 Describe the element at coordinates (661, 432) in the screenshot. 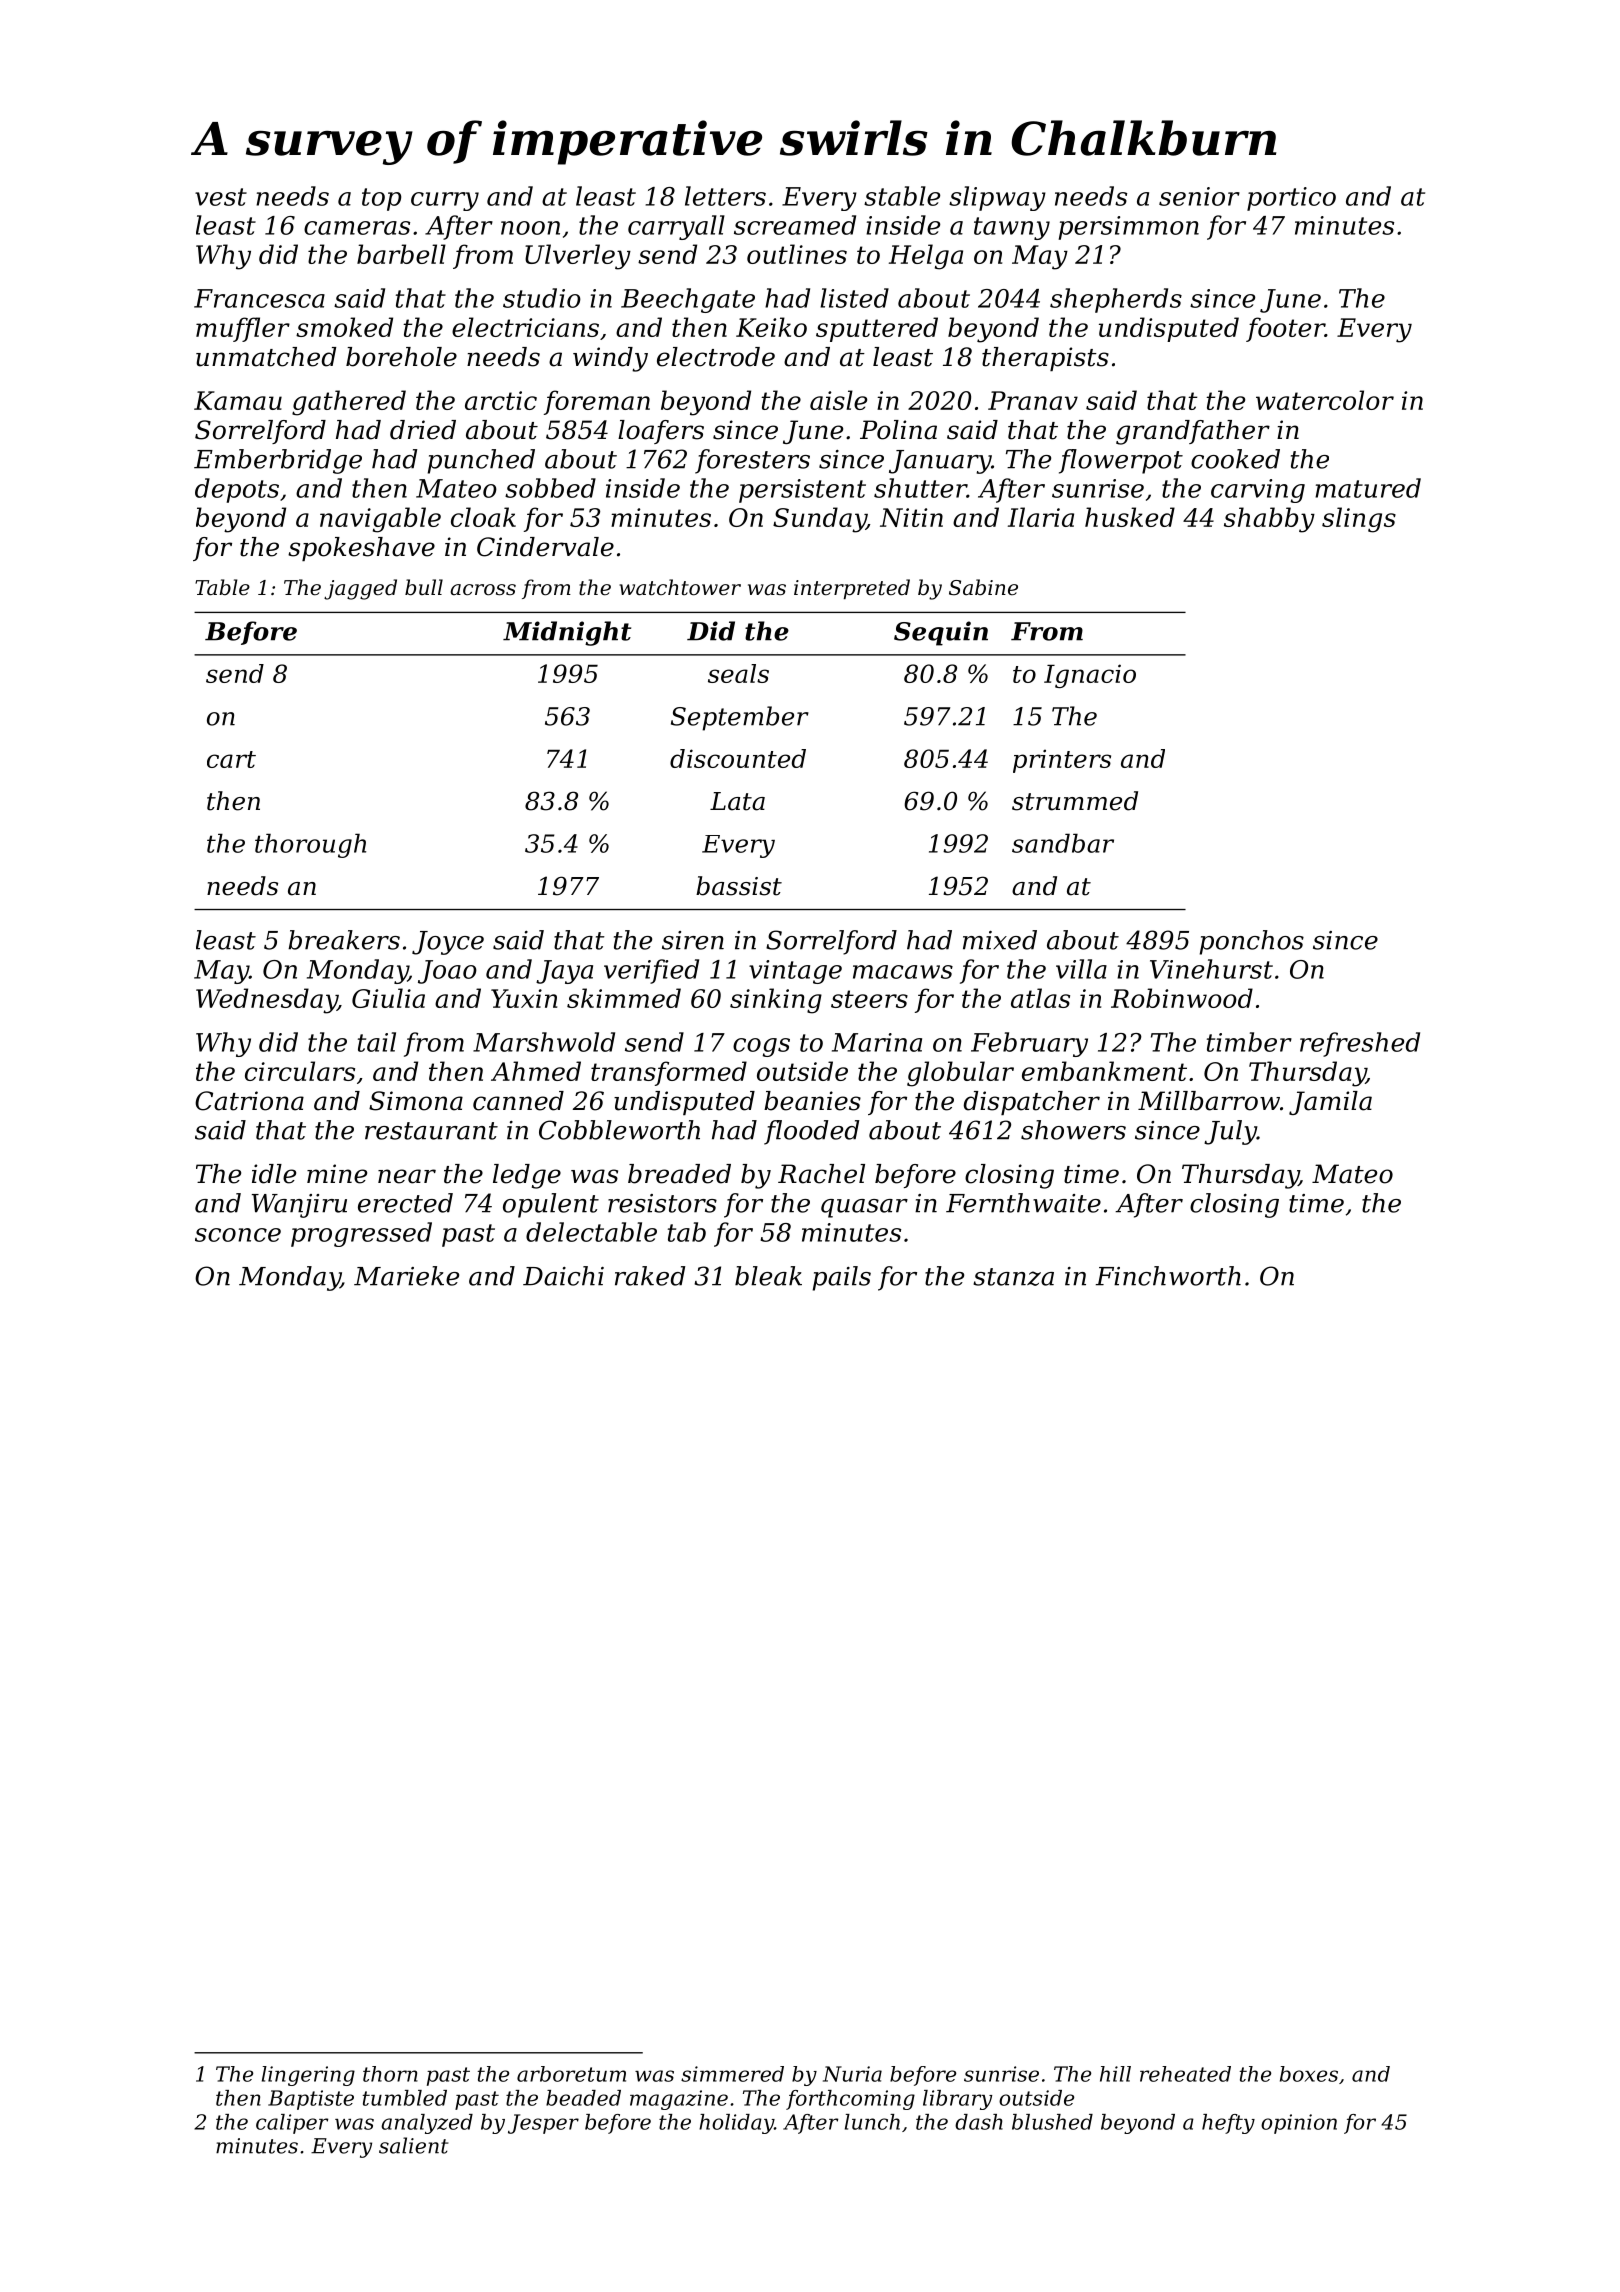

I see `loafers` at that location.
